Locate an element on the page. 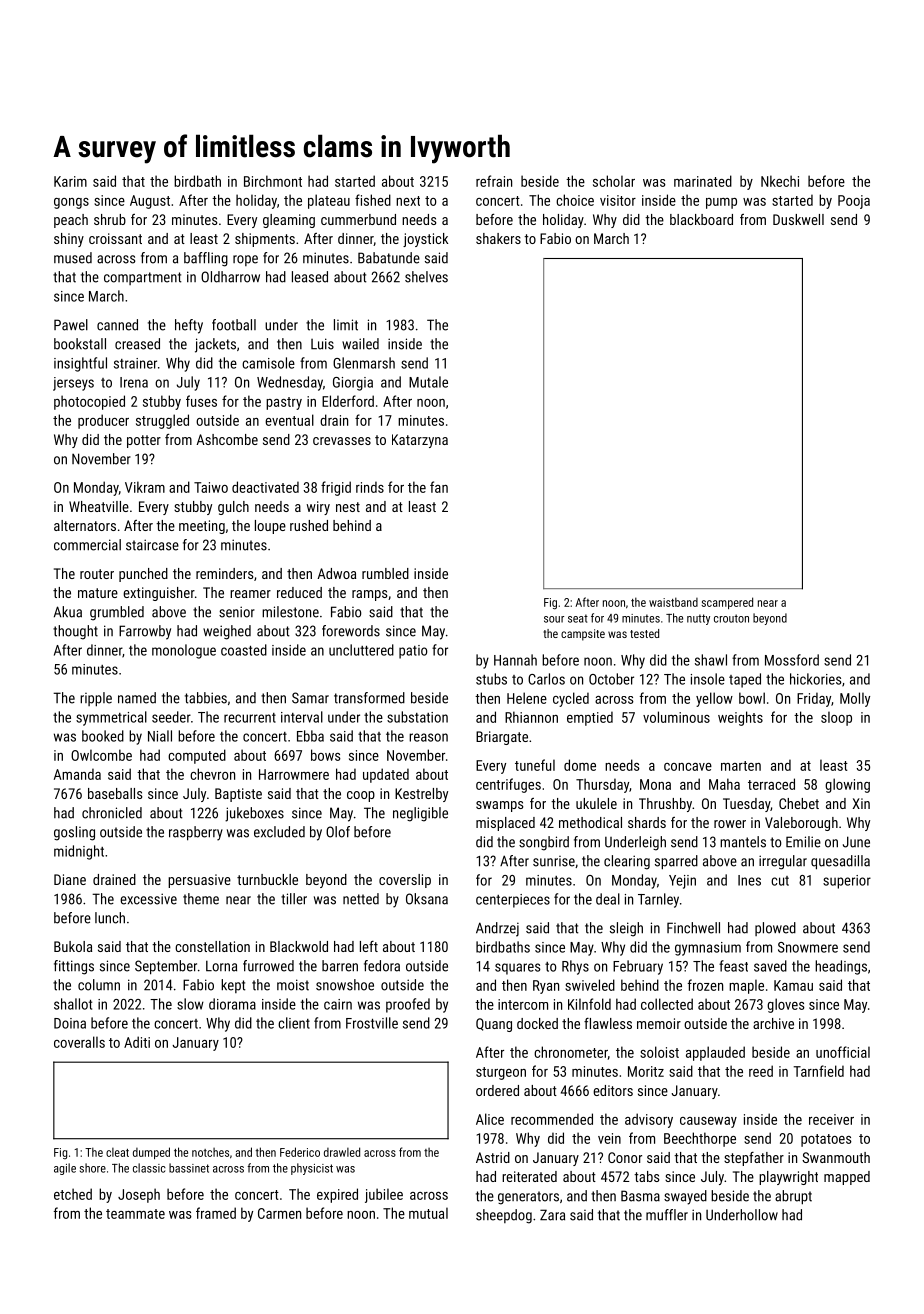 This document has height=1314, width=924. quesadilla is located at coordinates (840, 862).
